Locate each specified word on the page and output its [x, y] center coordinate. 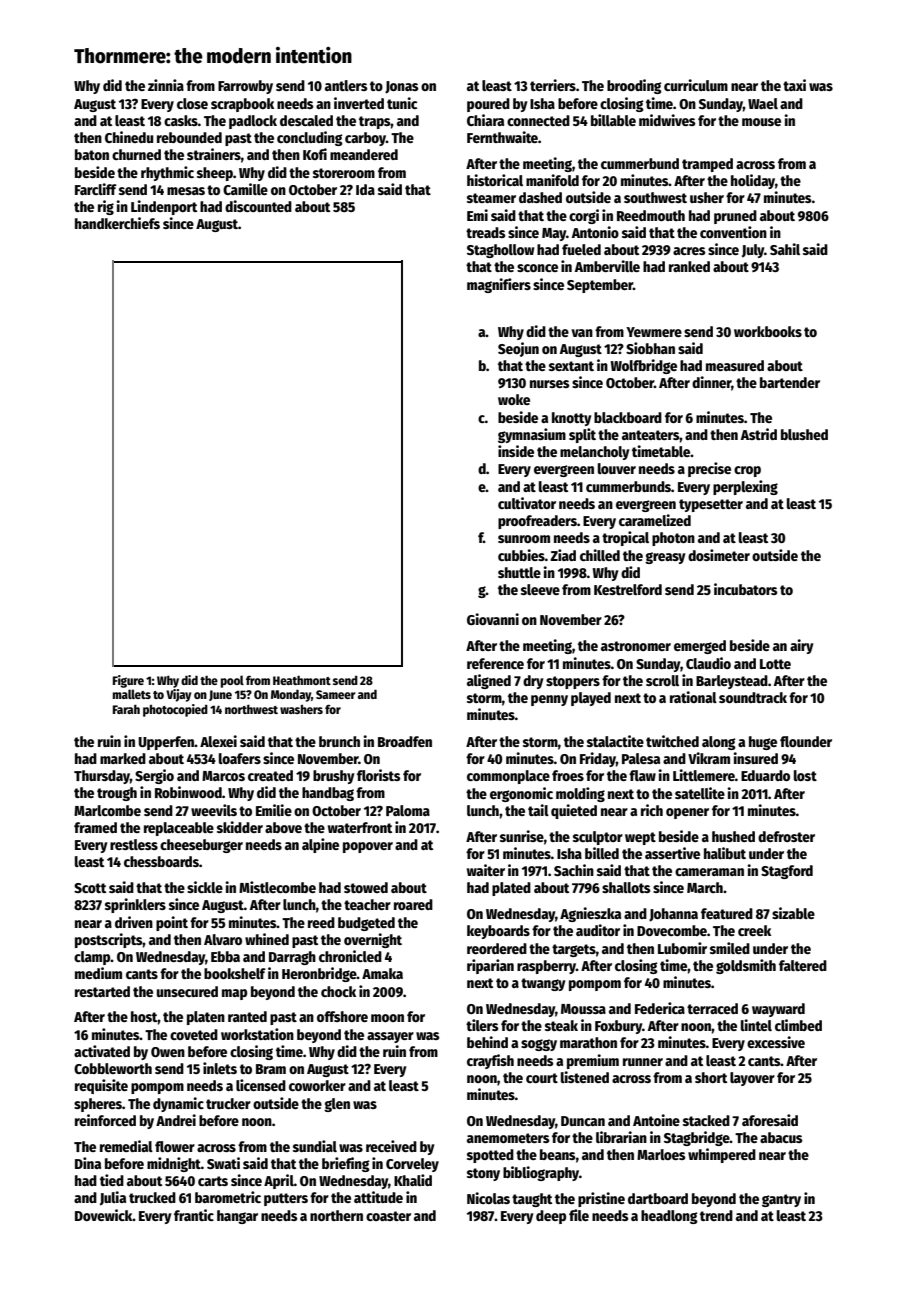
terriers [553, 85]
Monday [291, 696]
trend [716, 1215]
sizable [793, 913]
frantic [194, 1215]
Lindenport [164, 207]
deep [551, 1217]
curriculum [696, 85]
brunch [339, 741]
